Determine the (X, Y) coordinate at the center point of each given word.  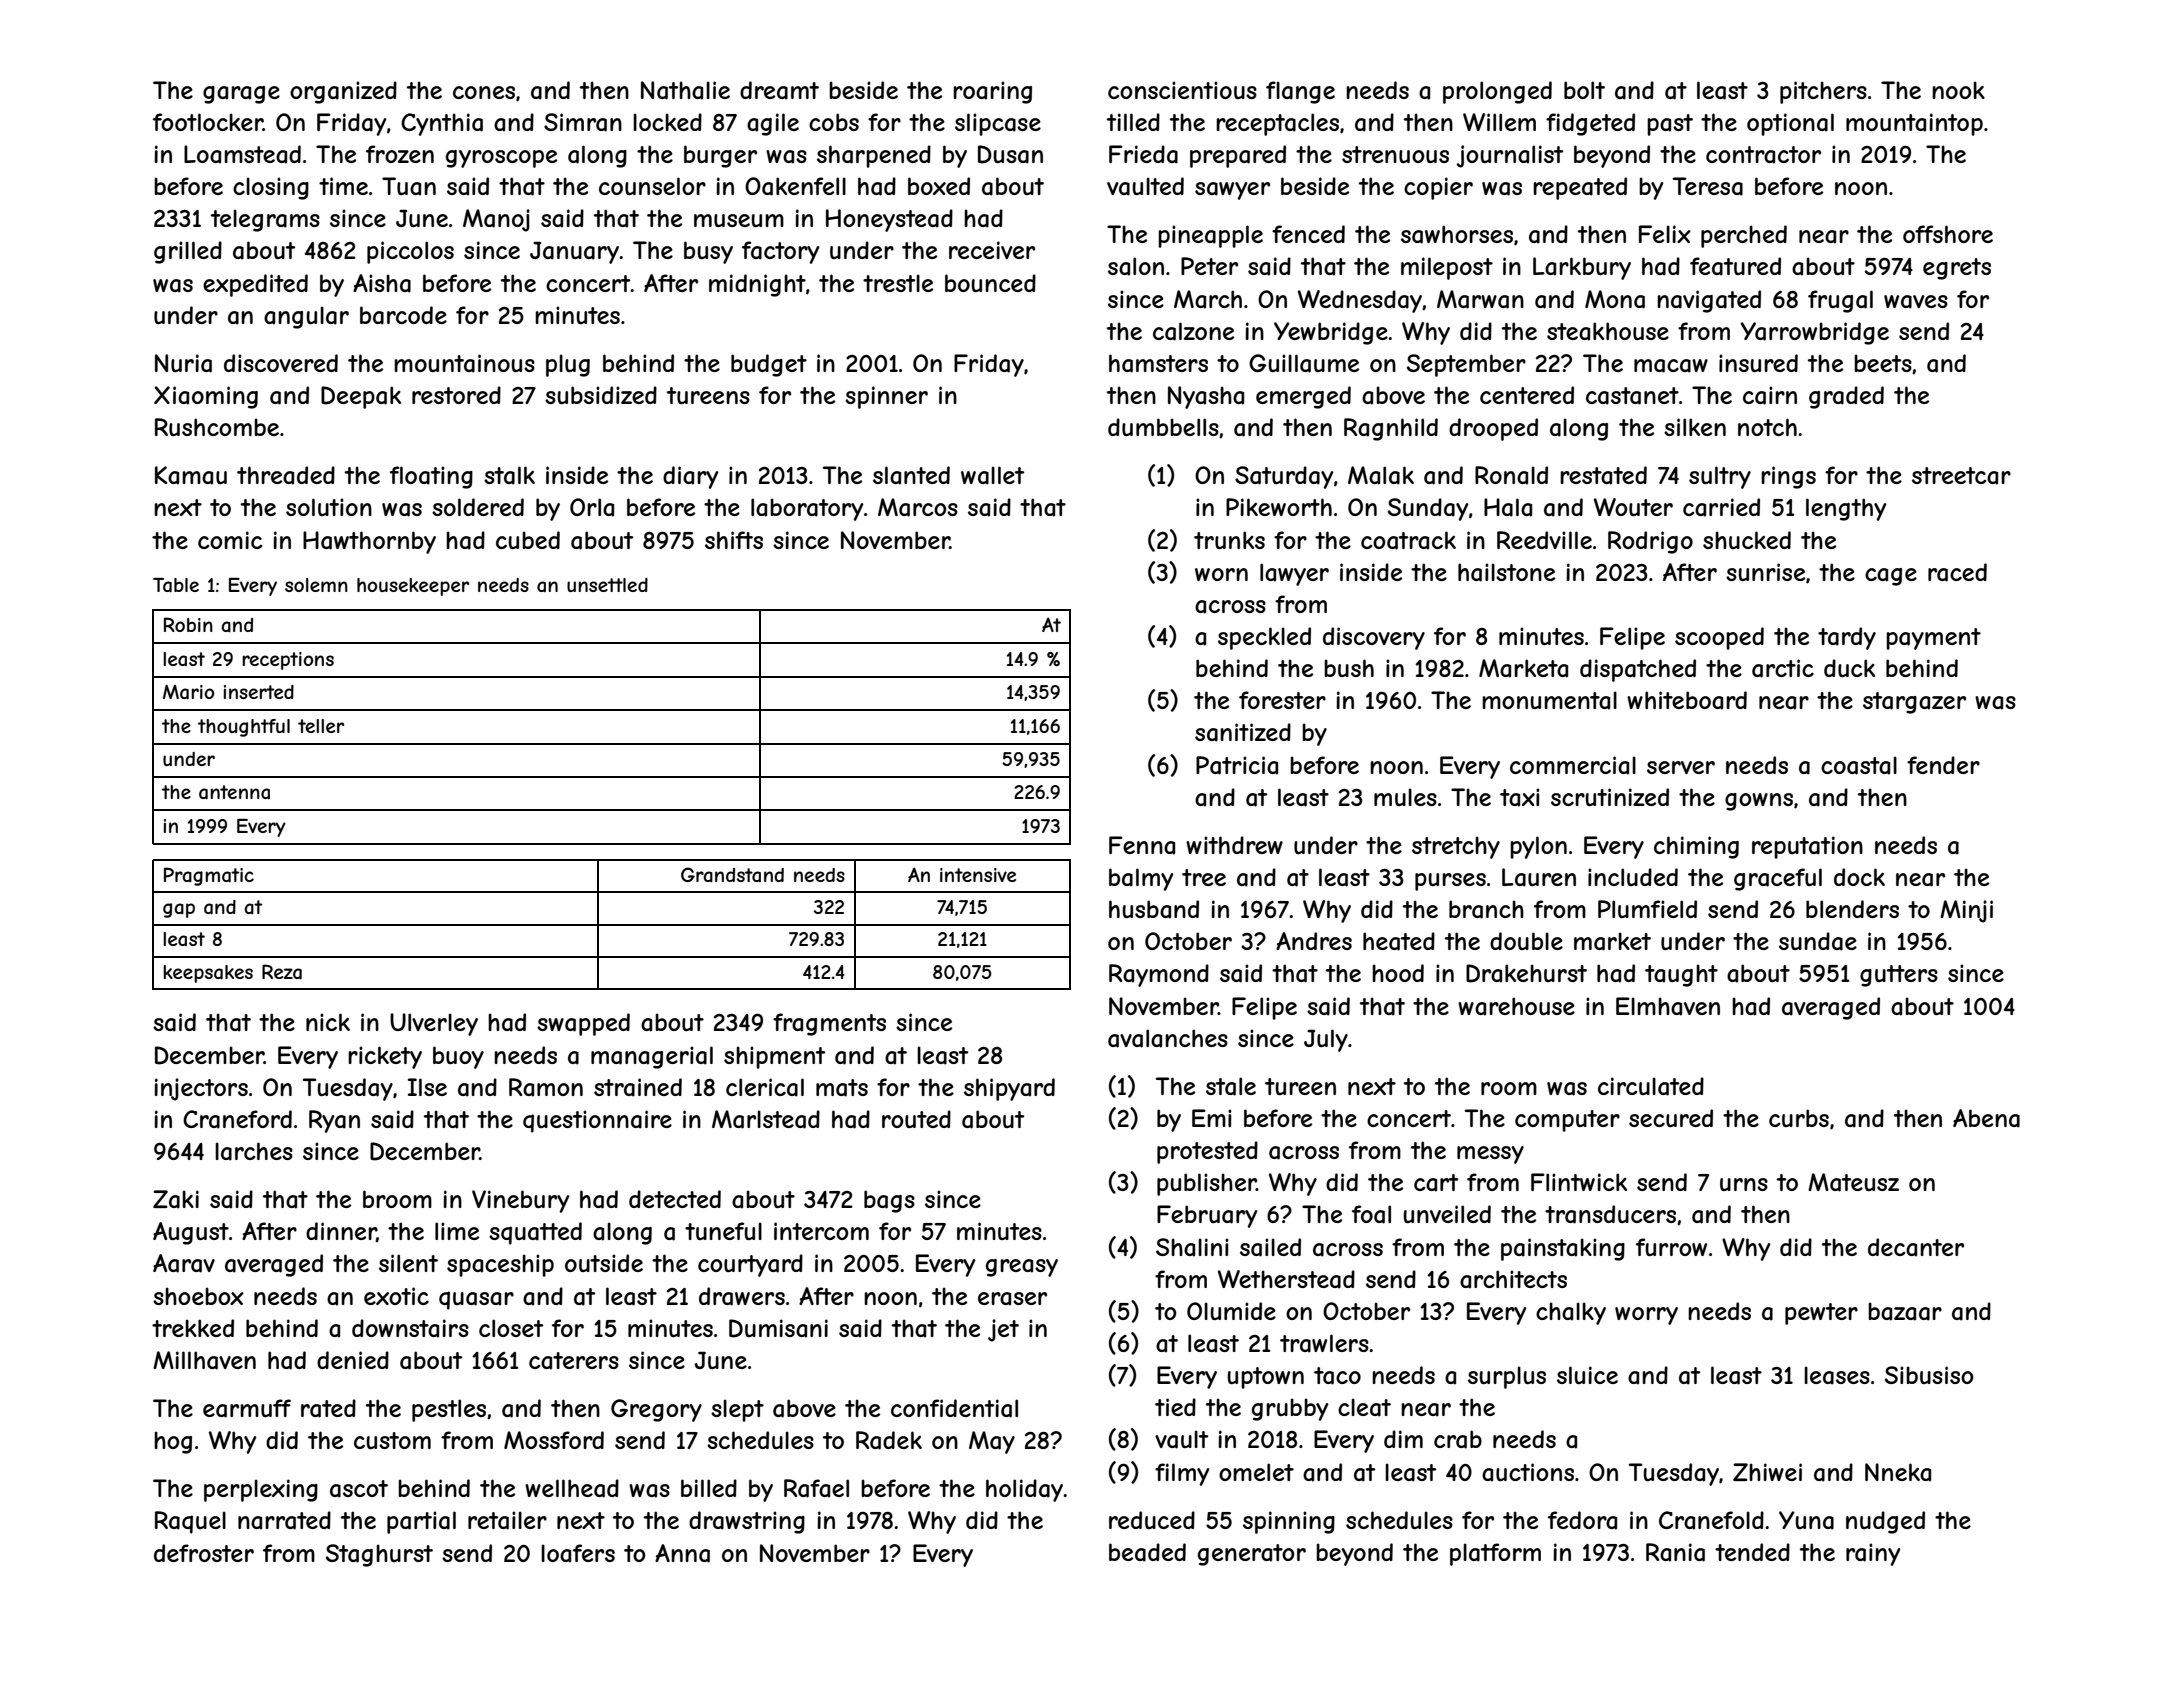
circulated (1651, 1086)
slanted (911, 475)
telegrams (265, 220)
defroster (204, 1553)
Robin (188, 624)
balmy (1141, 879)
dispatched (1638, 670)
